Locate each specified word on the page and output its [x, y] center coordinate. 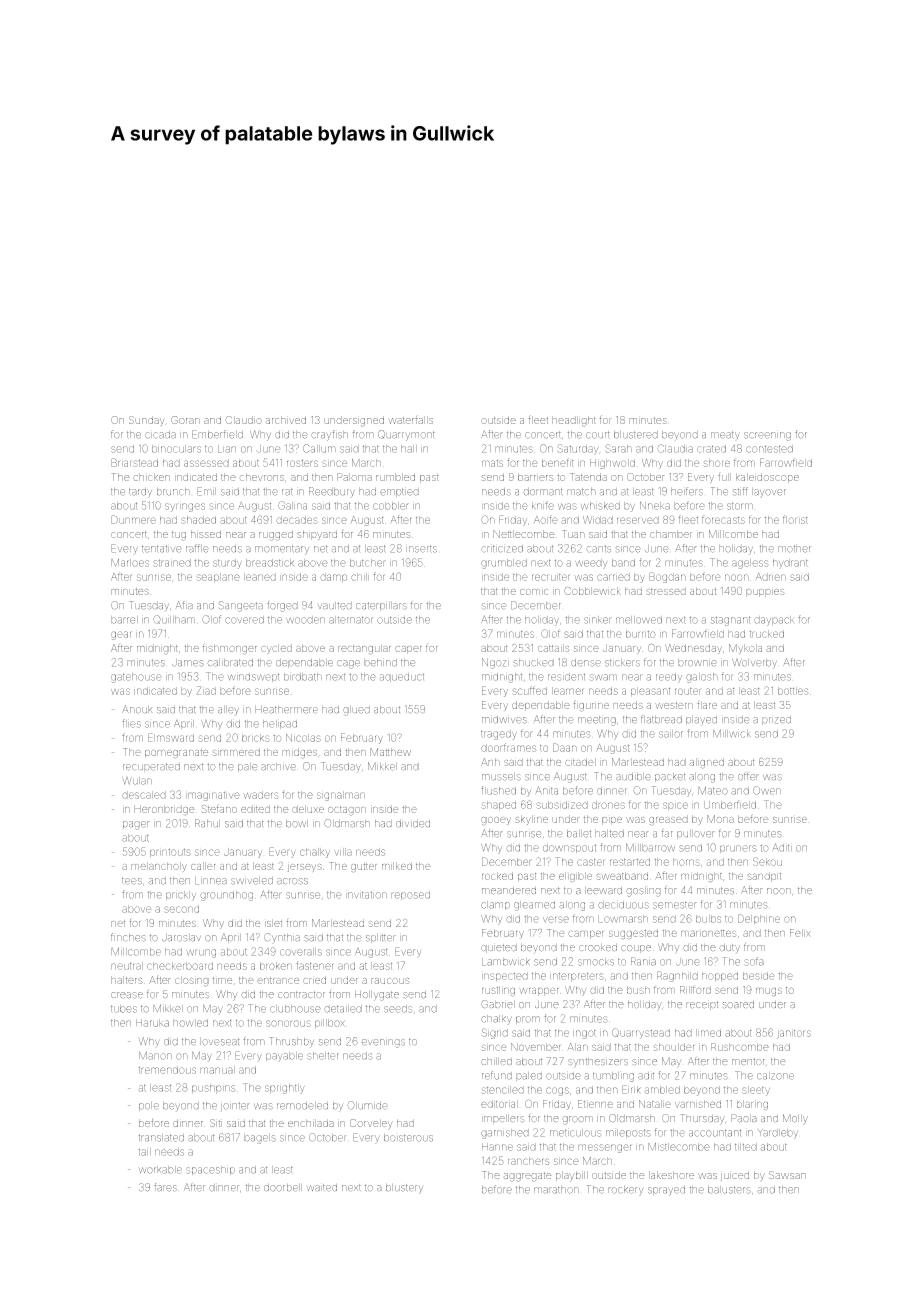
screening [767, 436]
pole [149, 1106]
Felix [800, 933]
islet [273, 923]
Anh [490, 762]
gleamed [534, 906]
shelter [323, 1056]
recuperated [151, 767]
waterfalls [410, 419]
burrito [641, 634]
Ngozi [495, 663]
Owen [767, 790]
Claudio [243, 420]
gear [121, 635]
